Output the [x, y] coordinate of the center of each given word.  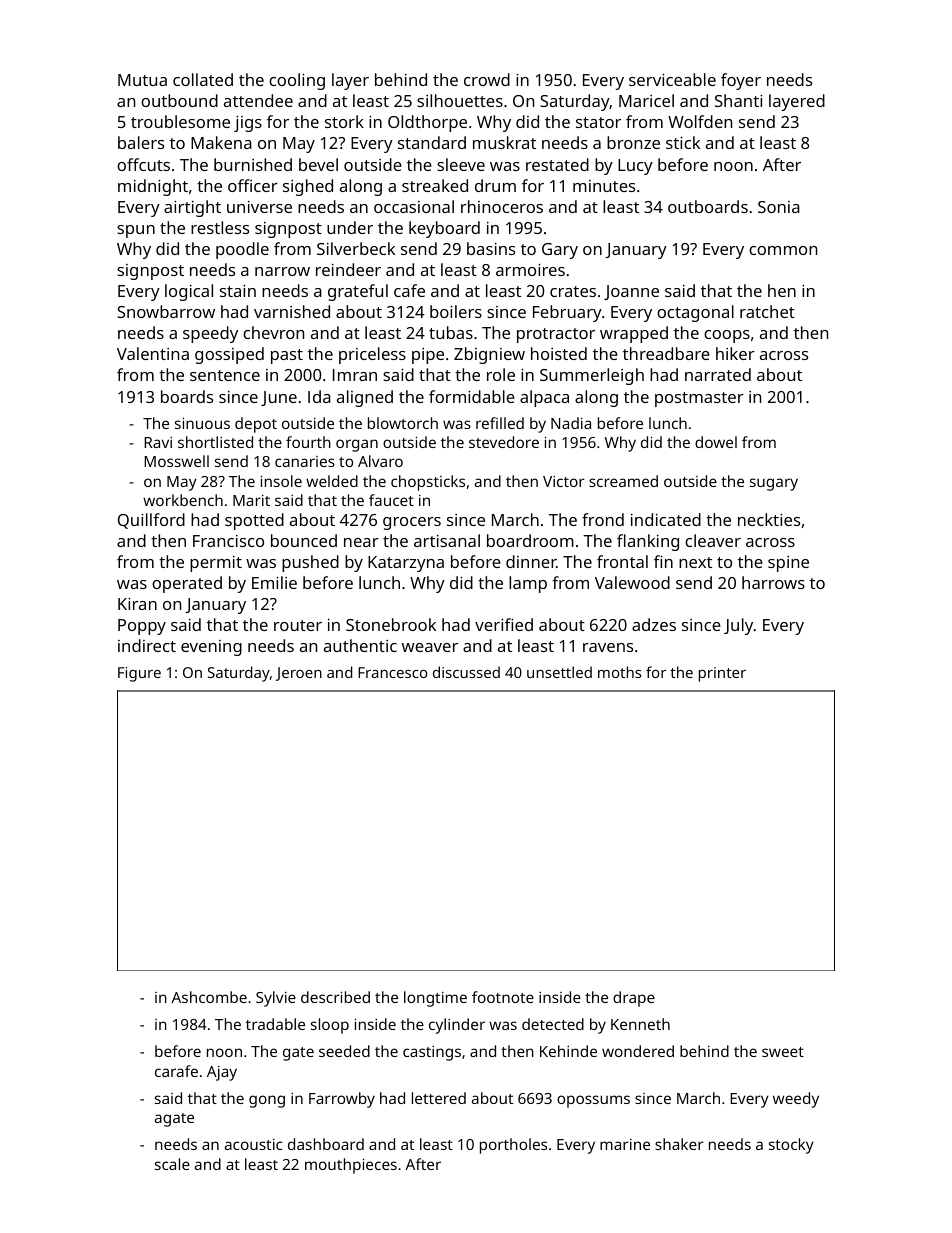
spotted [254, 521]
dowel [716, 442]
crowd [487, 79]
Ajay [222, 1073]
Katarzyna [406, 564]
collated [203, 79]
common [783, 250]
